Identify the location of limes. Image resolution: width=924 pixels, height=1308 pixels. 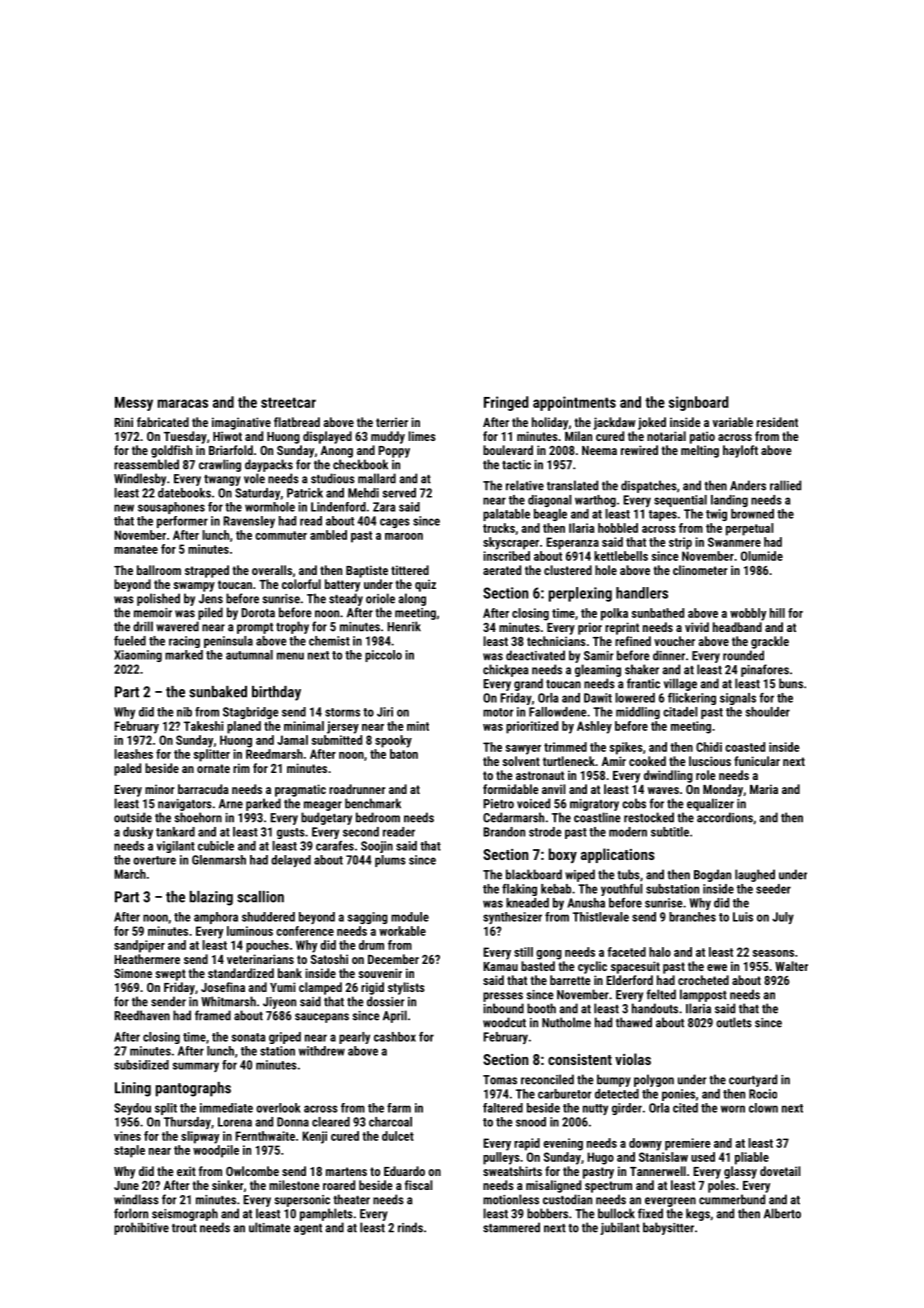
(422, 436).
